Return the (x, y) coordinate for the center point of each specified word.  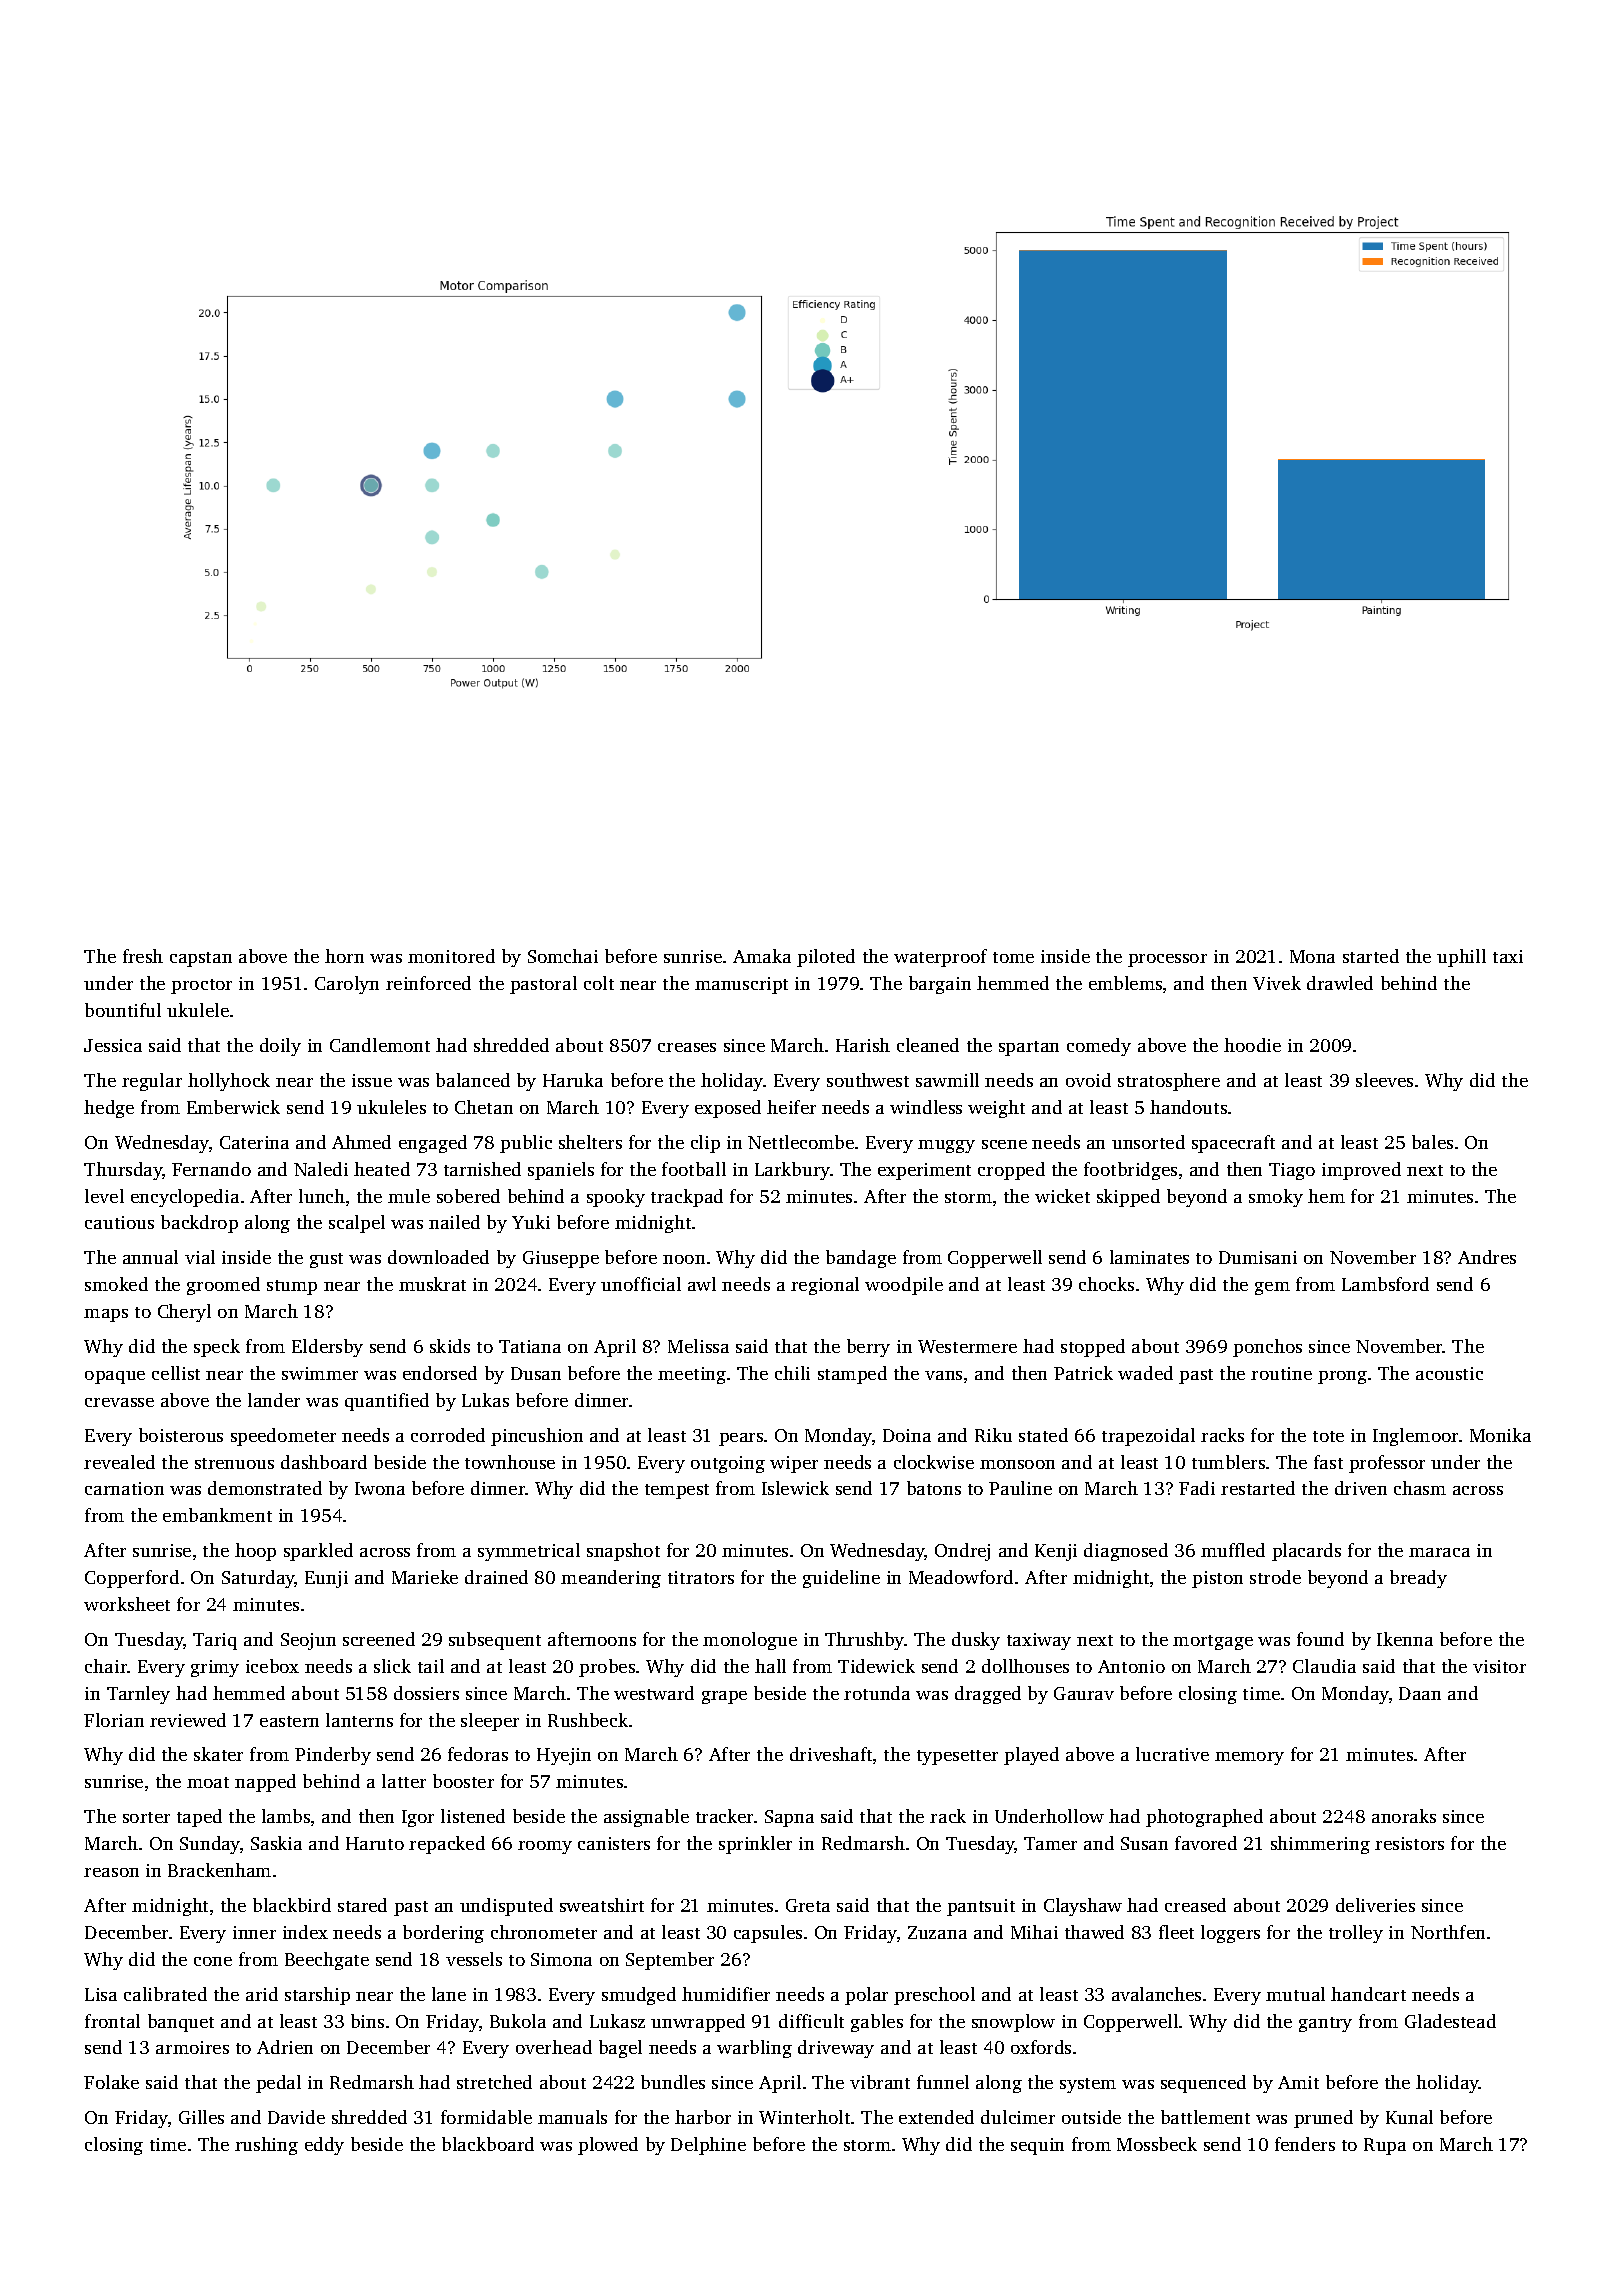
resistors (1409, 1843)
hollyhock (229, 1082)
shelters (590, 1142)
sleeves (1384, 1080)
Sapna (789, 1818)
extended (936, 2117)
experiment (924, 1171)
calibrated (165, 1994)
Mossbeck (1157, 2144)
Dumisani (1258, 1257)
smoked (116, 1284)
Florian (114, 1720)
